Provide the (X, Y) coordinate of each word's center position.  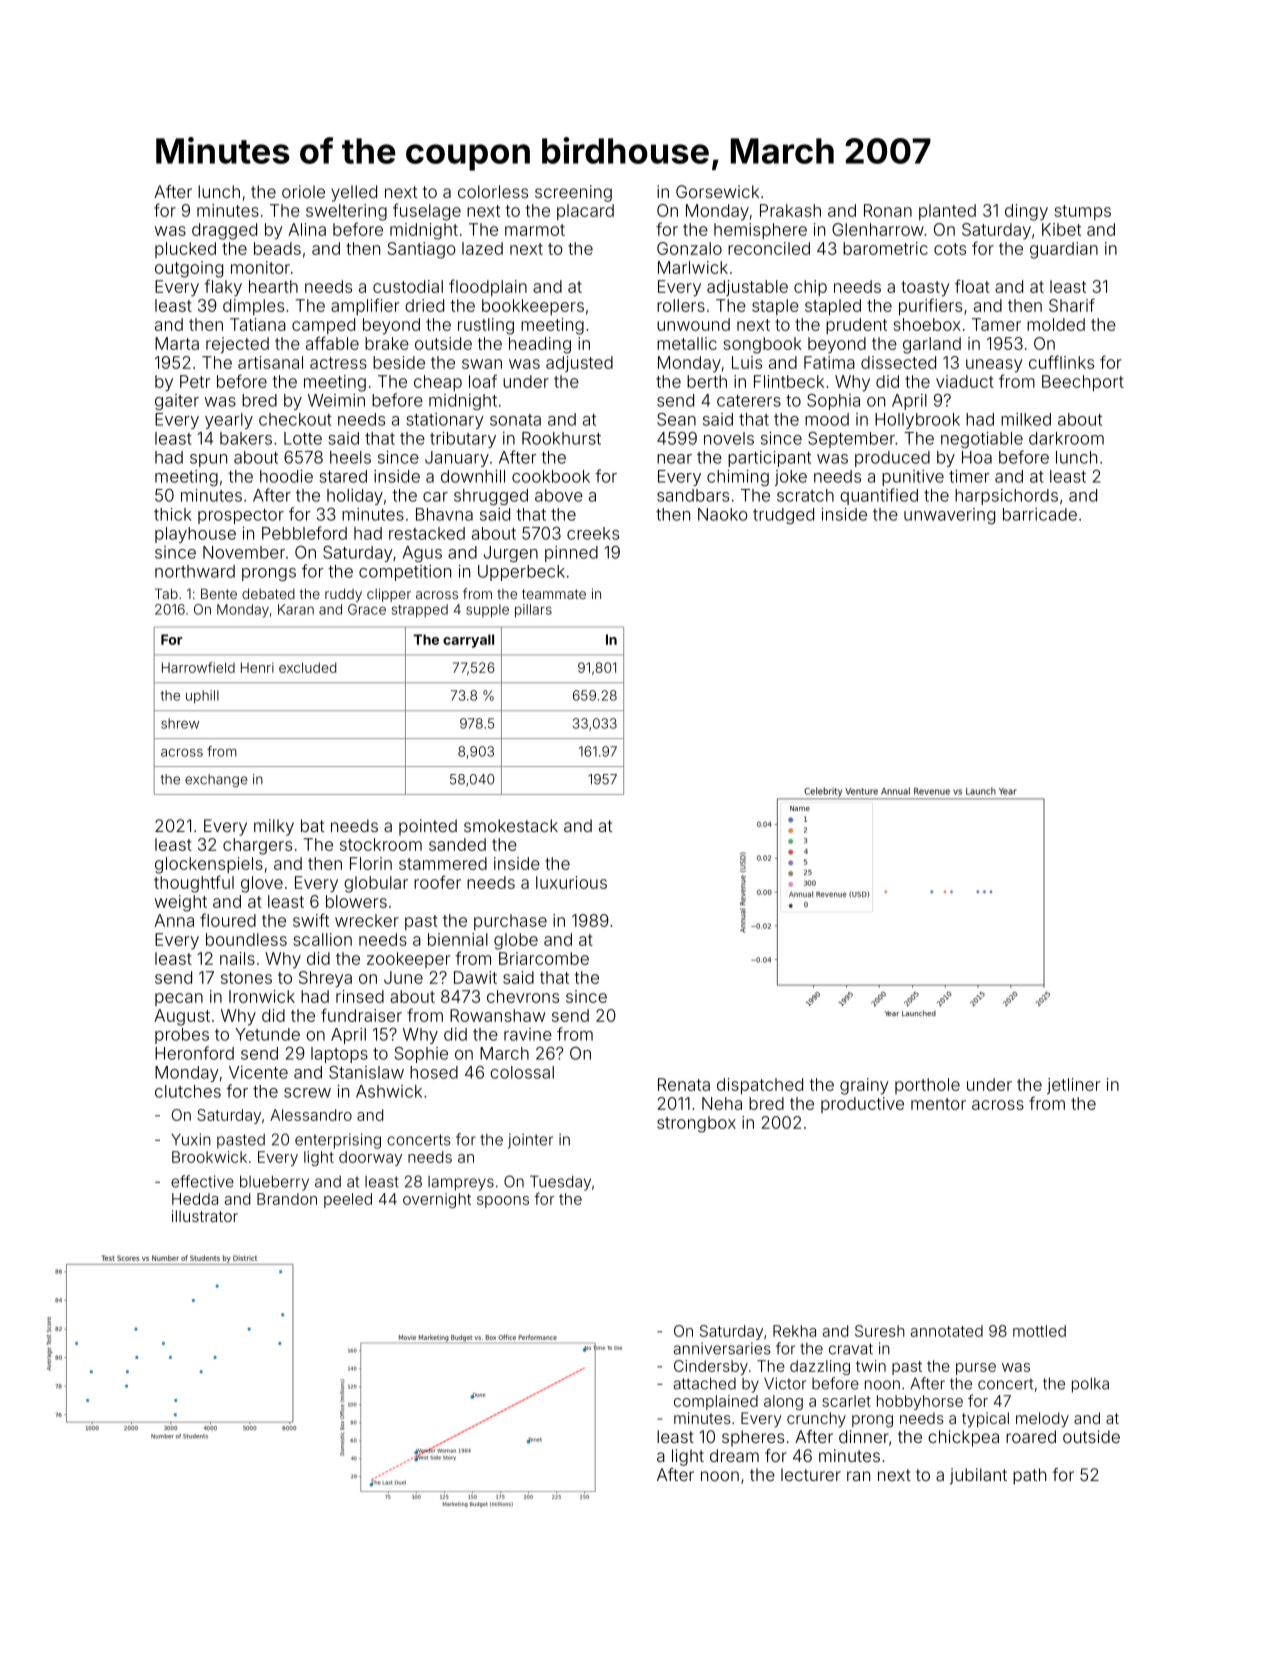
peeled (348, 1200)
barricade (1040, 514)
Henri (257, 667)
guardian (1064, 250)
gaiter (177, 402)
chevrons (523, 996)
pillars (533, 611)
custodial (408, 286)
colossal (522, 1072)
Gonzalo (689, 248)
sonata (515, 420)
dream (734, 1455)
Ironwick (262, 996)
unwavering (949, 516)
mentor (938, 1104)
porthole (927, 1086)
